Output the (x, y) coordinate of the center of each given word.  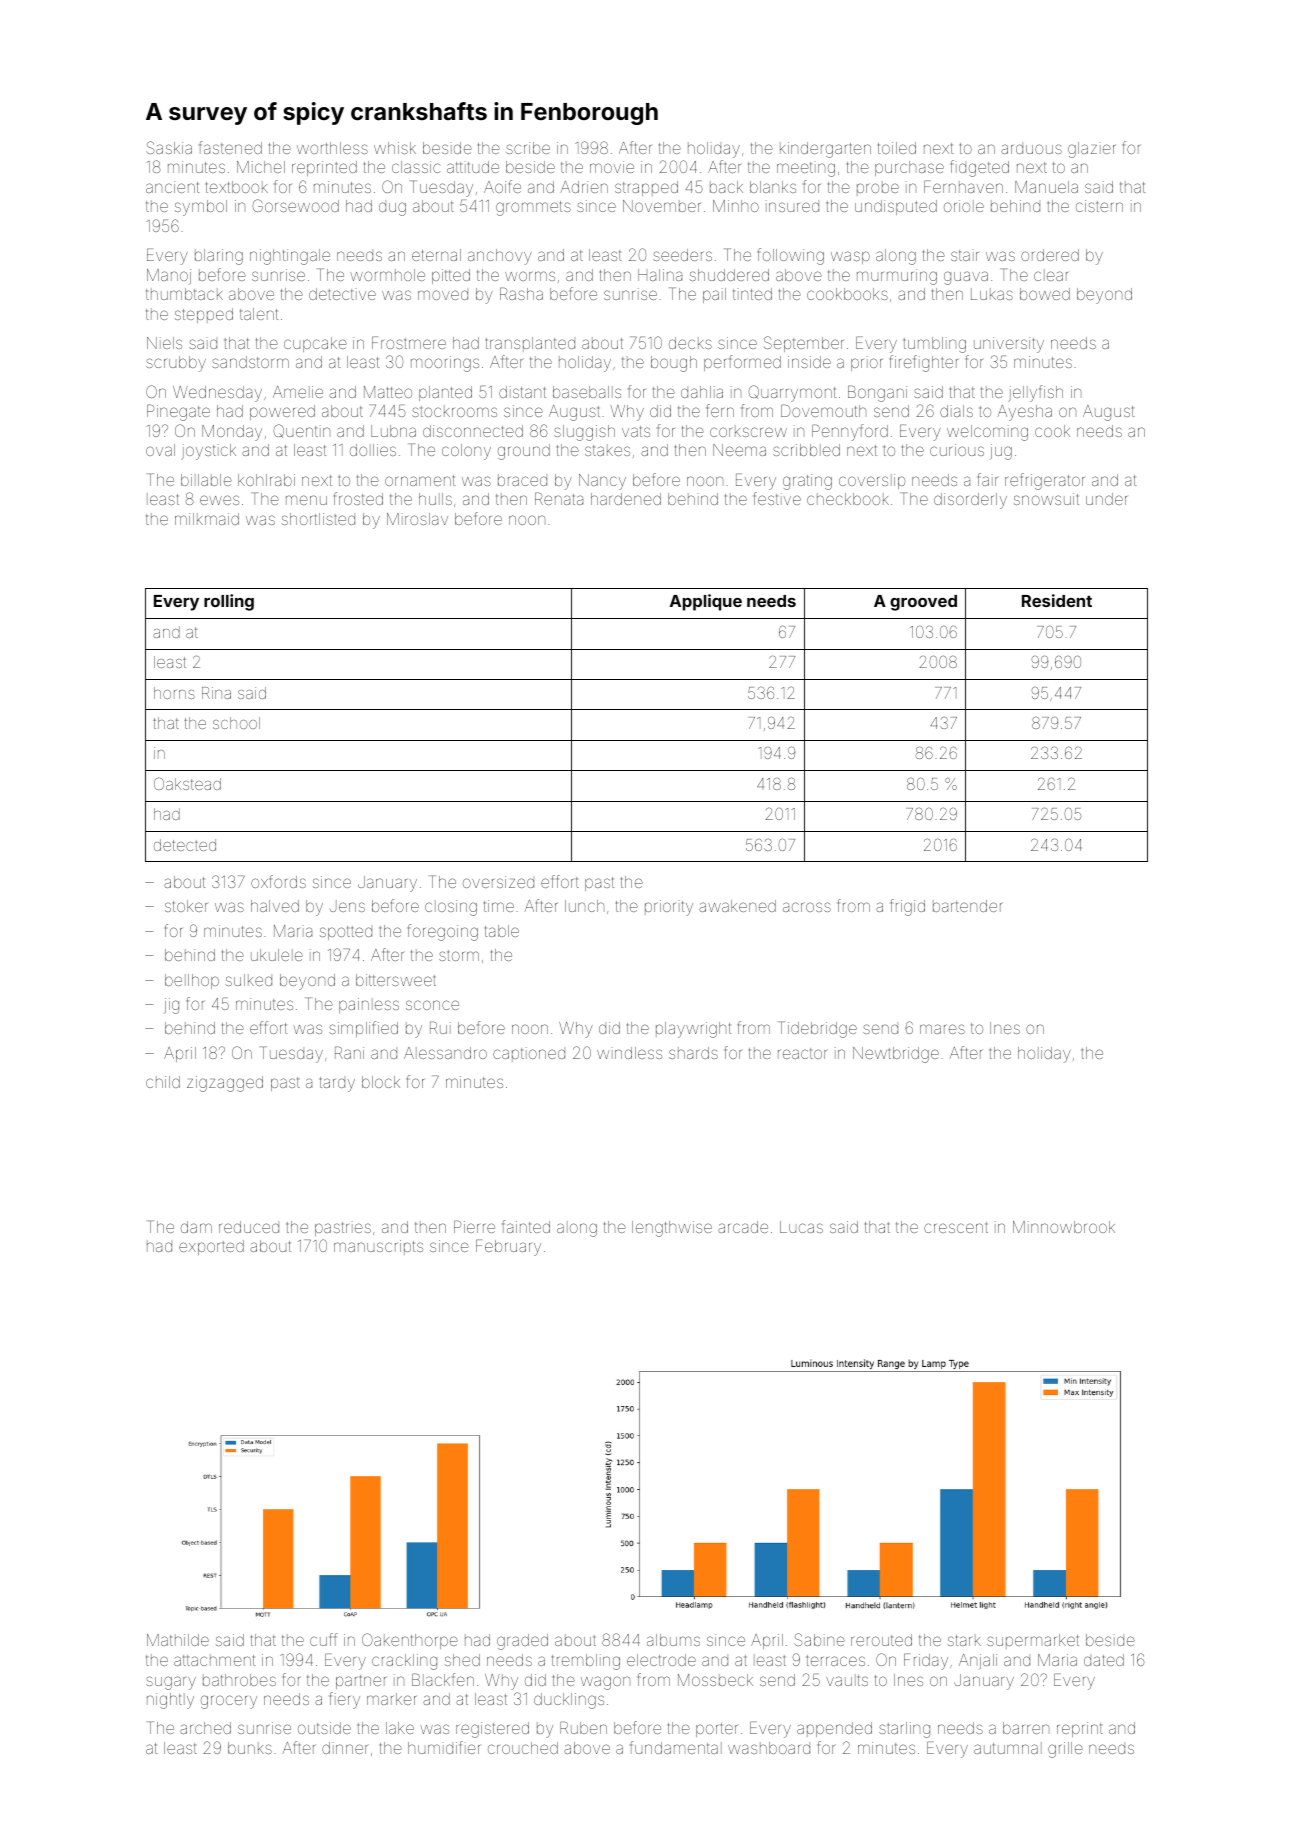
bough (674, 364)
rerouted (881, 1640)
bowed (1045, 294)
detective (342, 294)
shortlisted (318, 519)
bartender (967, 906)
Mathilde (178, 1640)
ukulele (277, 955)
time (499, 906)
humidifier (444, 1747)
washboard (769, 1748)
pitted (451, 276)
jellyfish (1035, 393)
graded (522, 1642)
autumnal (1008, 1748)
